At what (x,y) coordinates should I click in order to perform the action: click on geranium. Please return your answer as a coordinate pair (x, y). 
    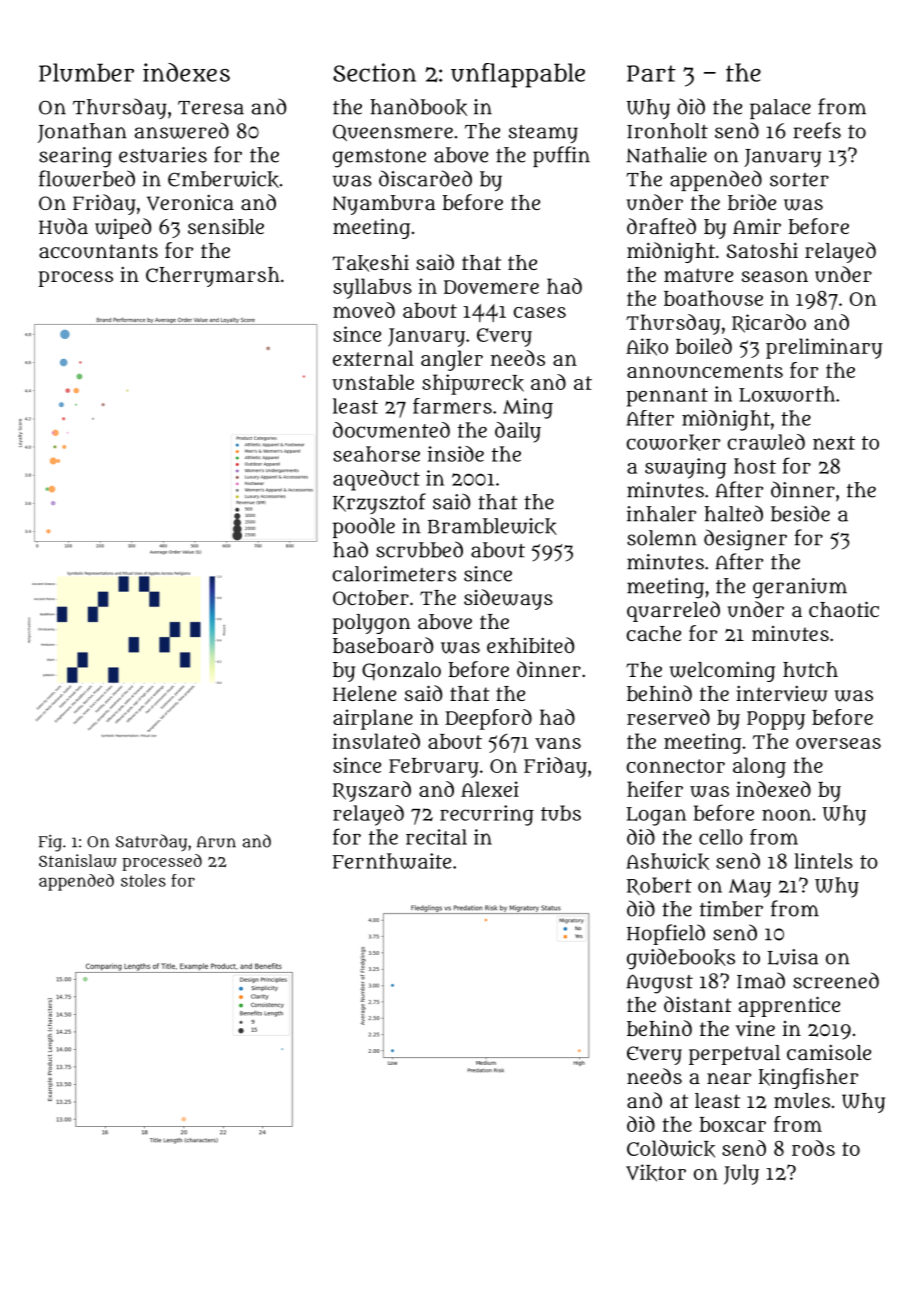
    Looking at the image, I should click on (800, 588).
